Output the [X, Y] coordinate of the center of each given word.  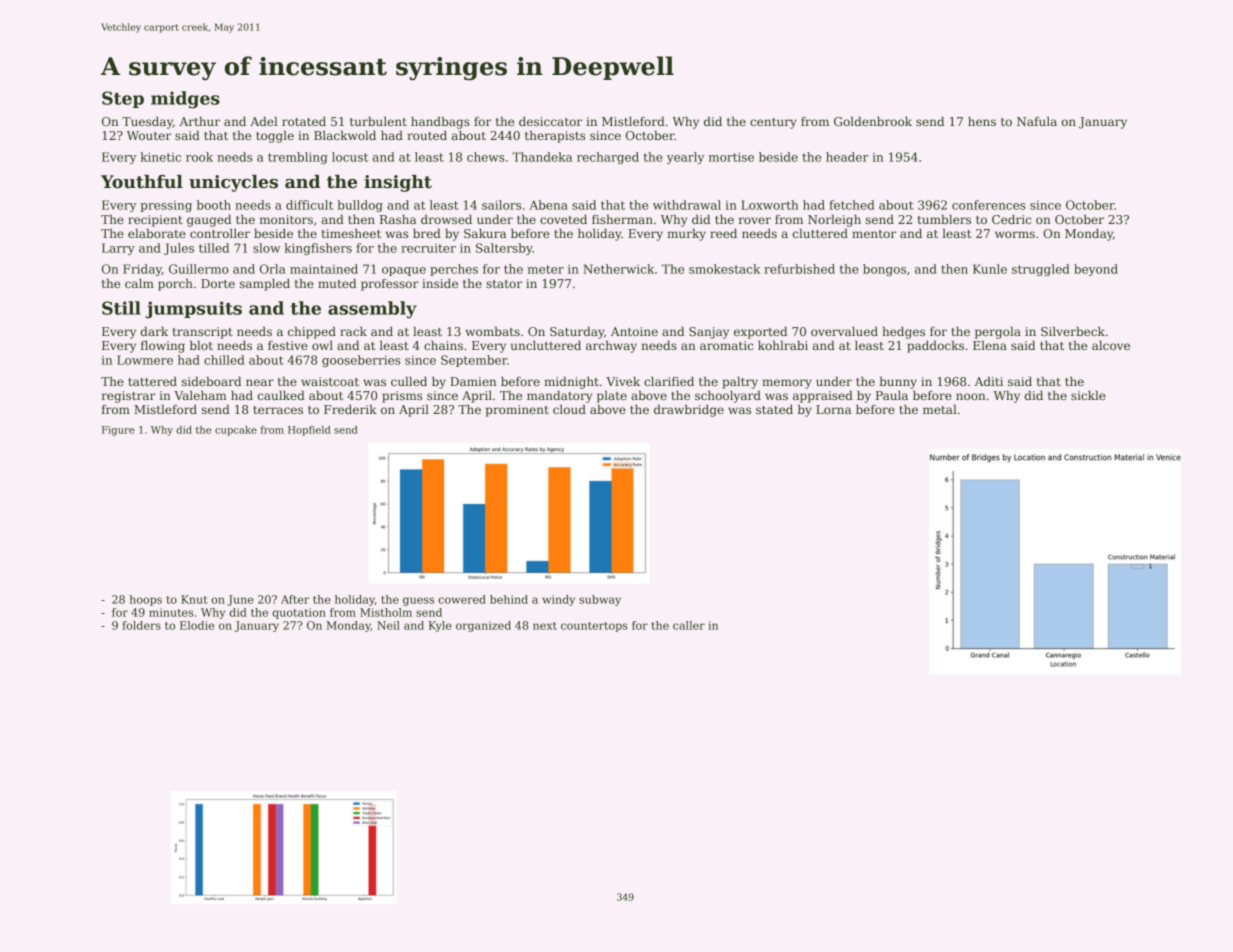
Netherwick [618, 269]
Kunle [990, 269]
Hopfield [309, 431]
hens [982, 121]
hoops [146, 600]
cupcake [236, 431]
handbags [440, 123]
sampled [265, 285]
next [545, 626]
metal [940, 409]
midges [185, 100]
